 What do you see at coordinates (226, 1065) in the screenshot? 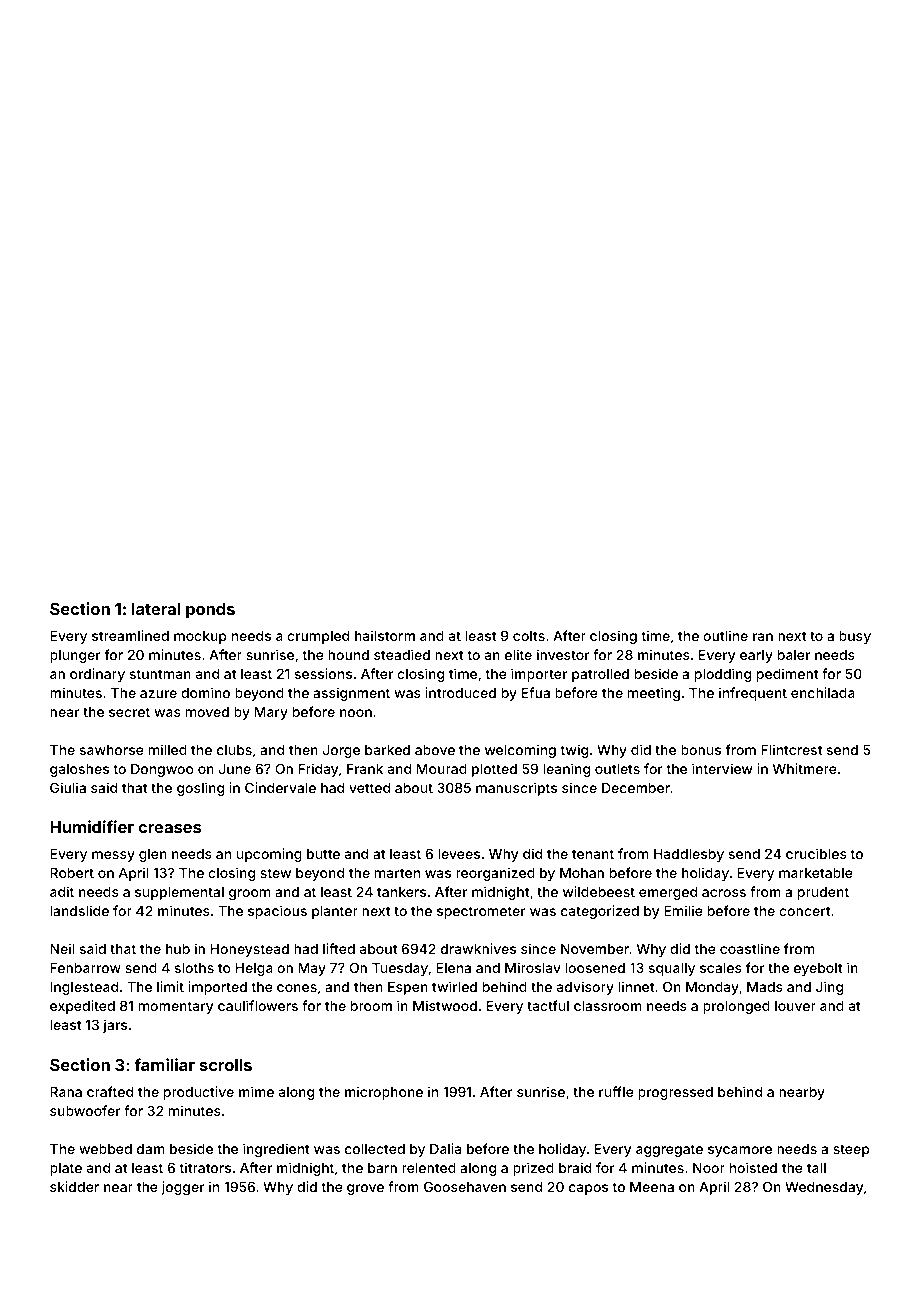
I see `scrolls` at bounding box center [226, 1065].
